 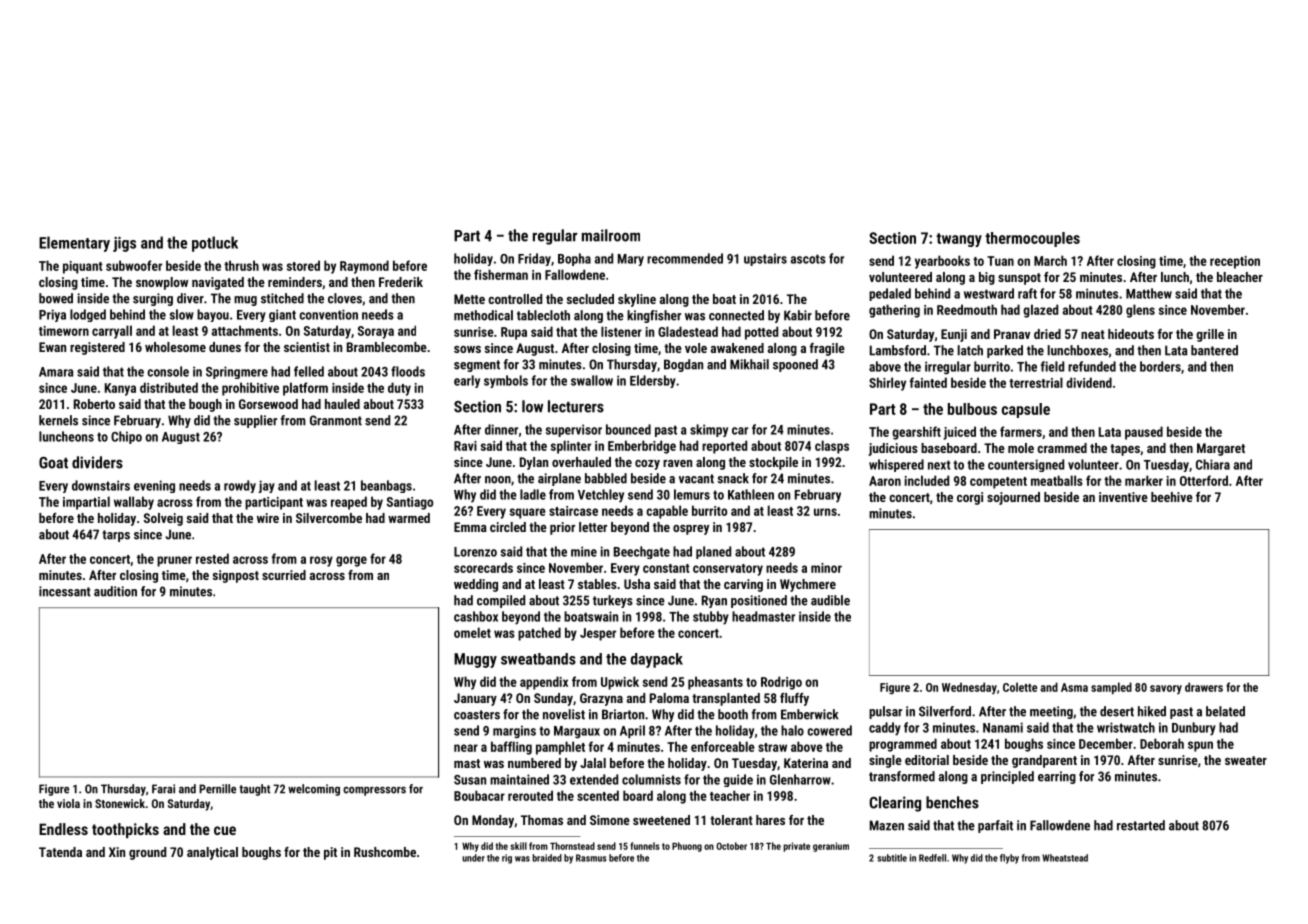 I want to click on lecturers, so click(x=576, y=406).
